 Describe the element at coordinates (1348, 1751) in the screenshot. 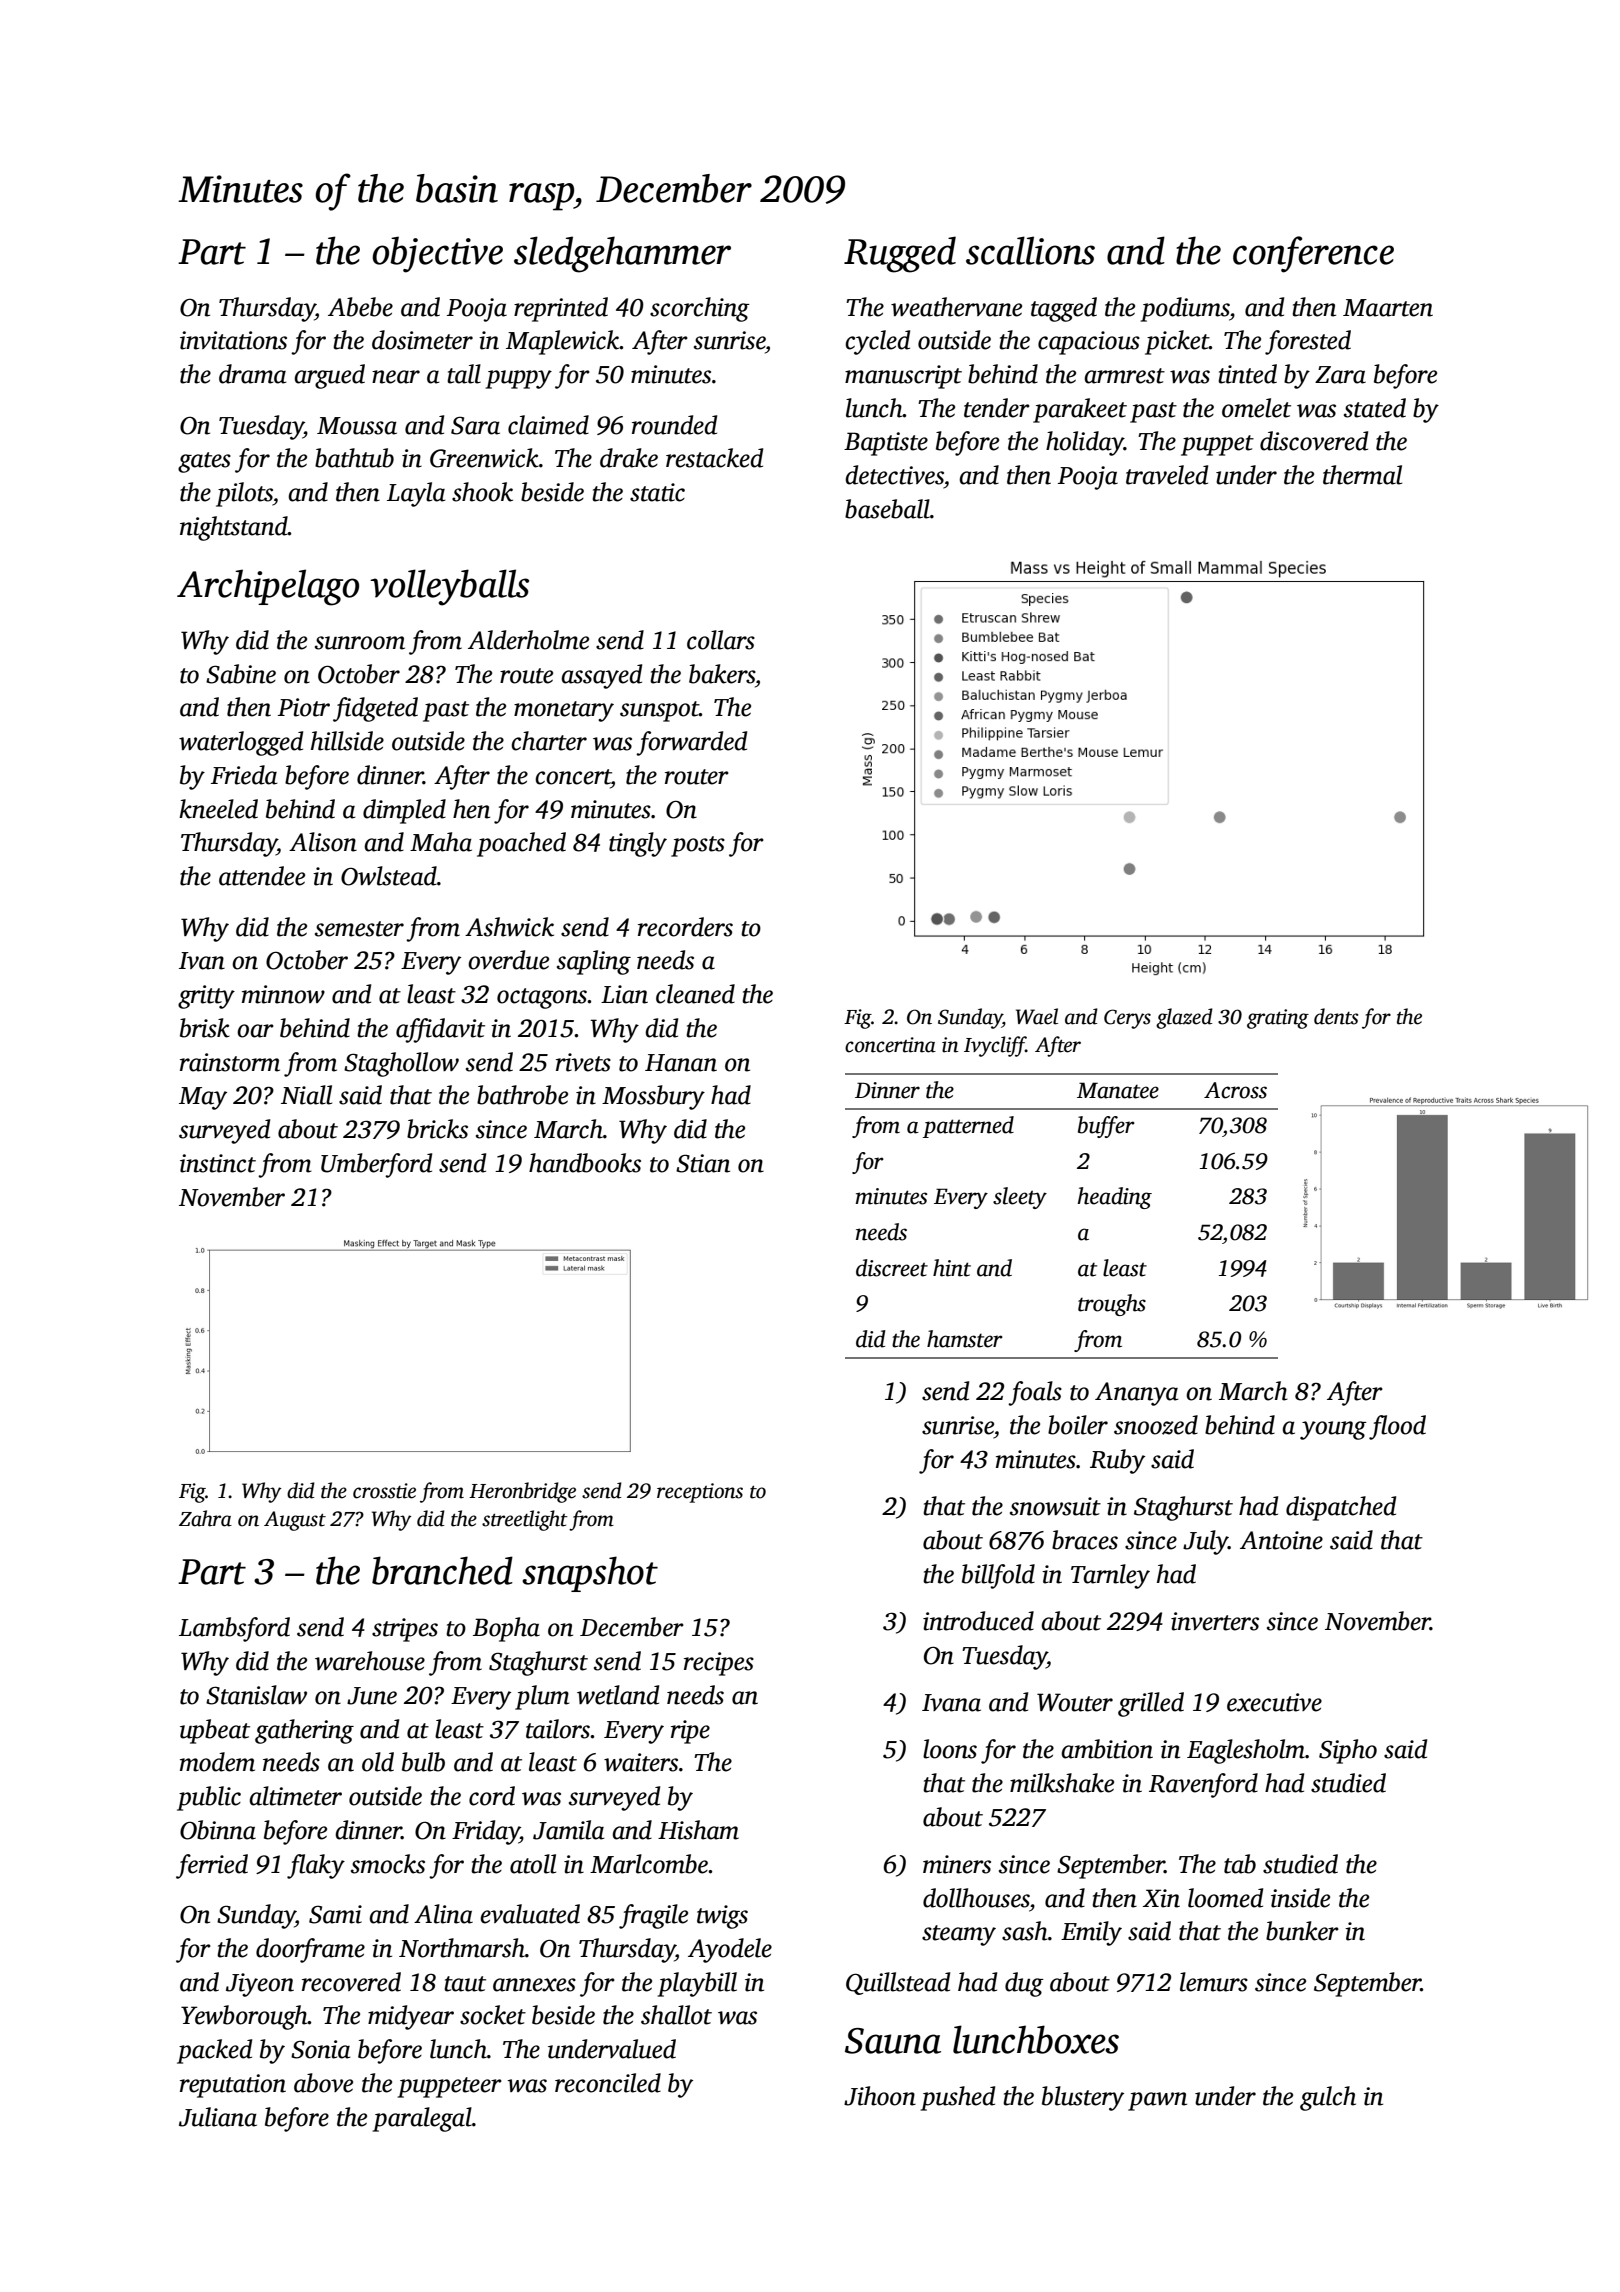

I see `Sipho` at that location.
